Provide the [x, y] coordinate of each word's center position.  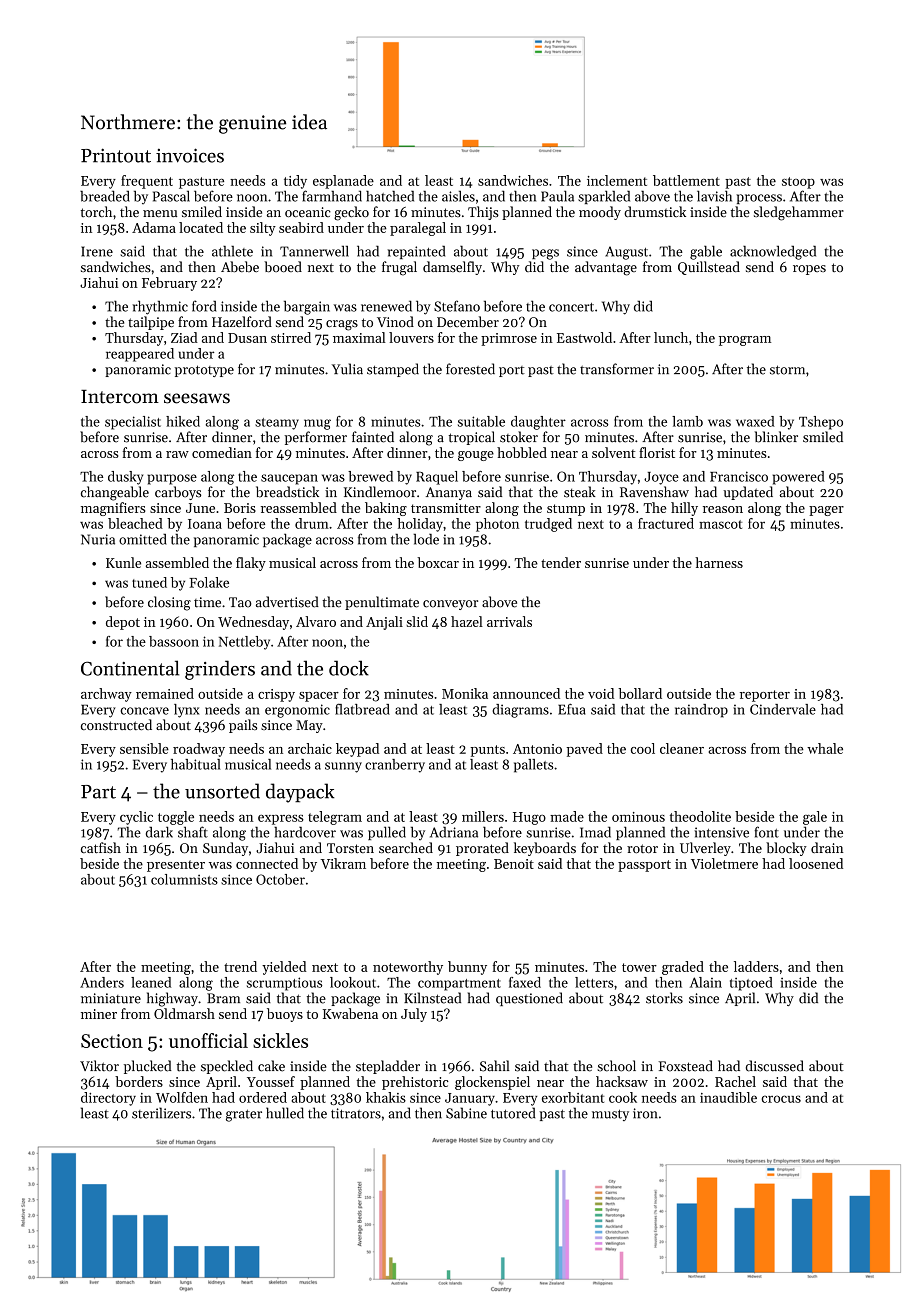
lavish [714, 196]
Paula [557, 196]
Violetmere [724, 863]
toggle [176, 818]
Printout [116, 155]
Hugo [529, 818]
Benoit [514, 864]
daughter [538, 423]
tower [639, 967]
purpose [172, 479]
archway [106, 695]
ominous [638, 817]
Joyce [661, 478]
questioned [529, 999]
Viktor [99, 1066]
